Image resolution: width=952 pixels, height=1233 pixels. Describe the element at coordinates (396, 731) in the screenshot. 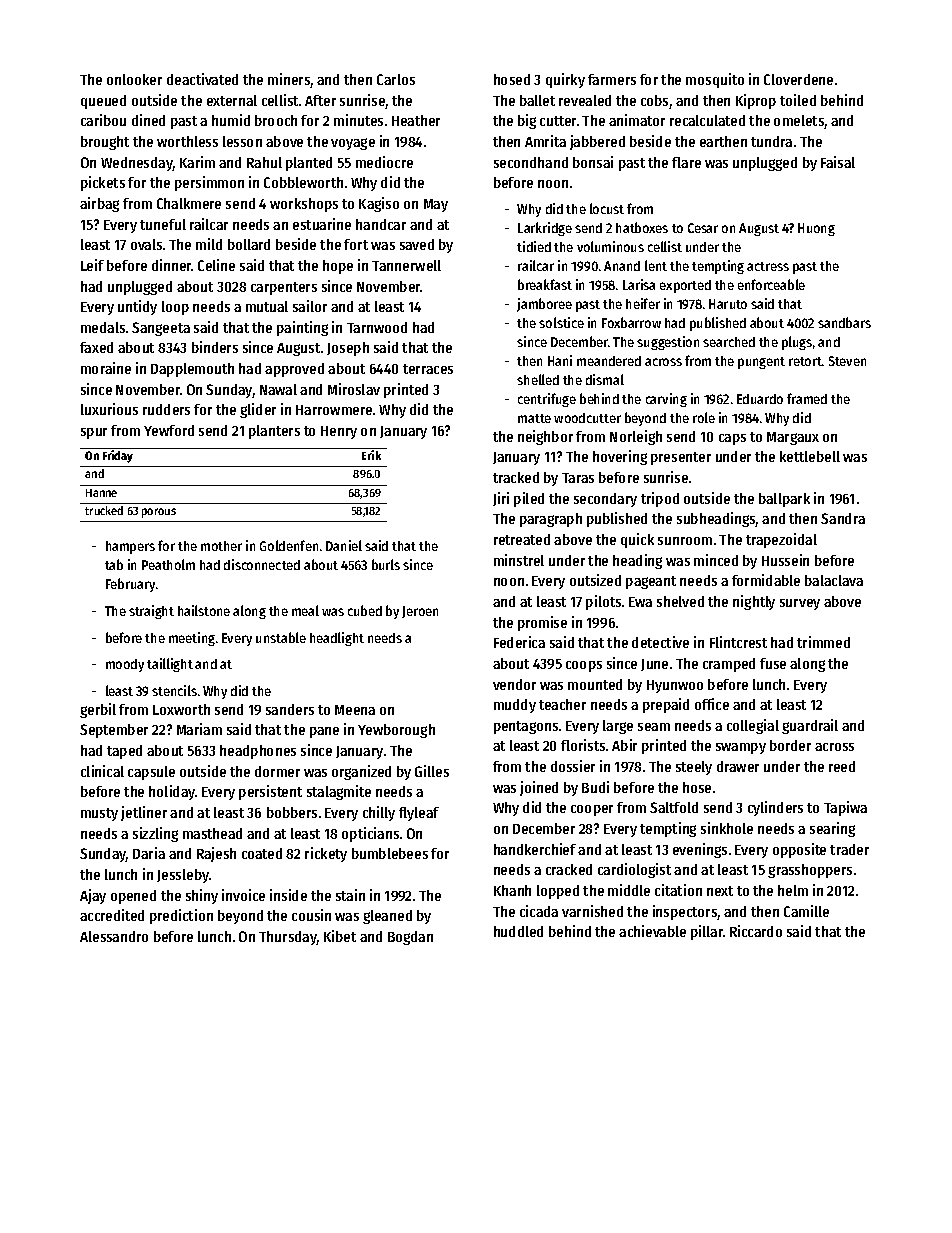

I see `Yewborough` at that location.
